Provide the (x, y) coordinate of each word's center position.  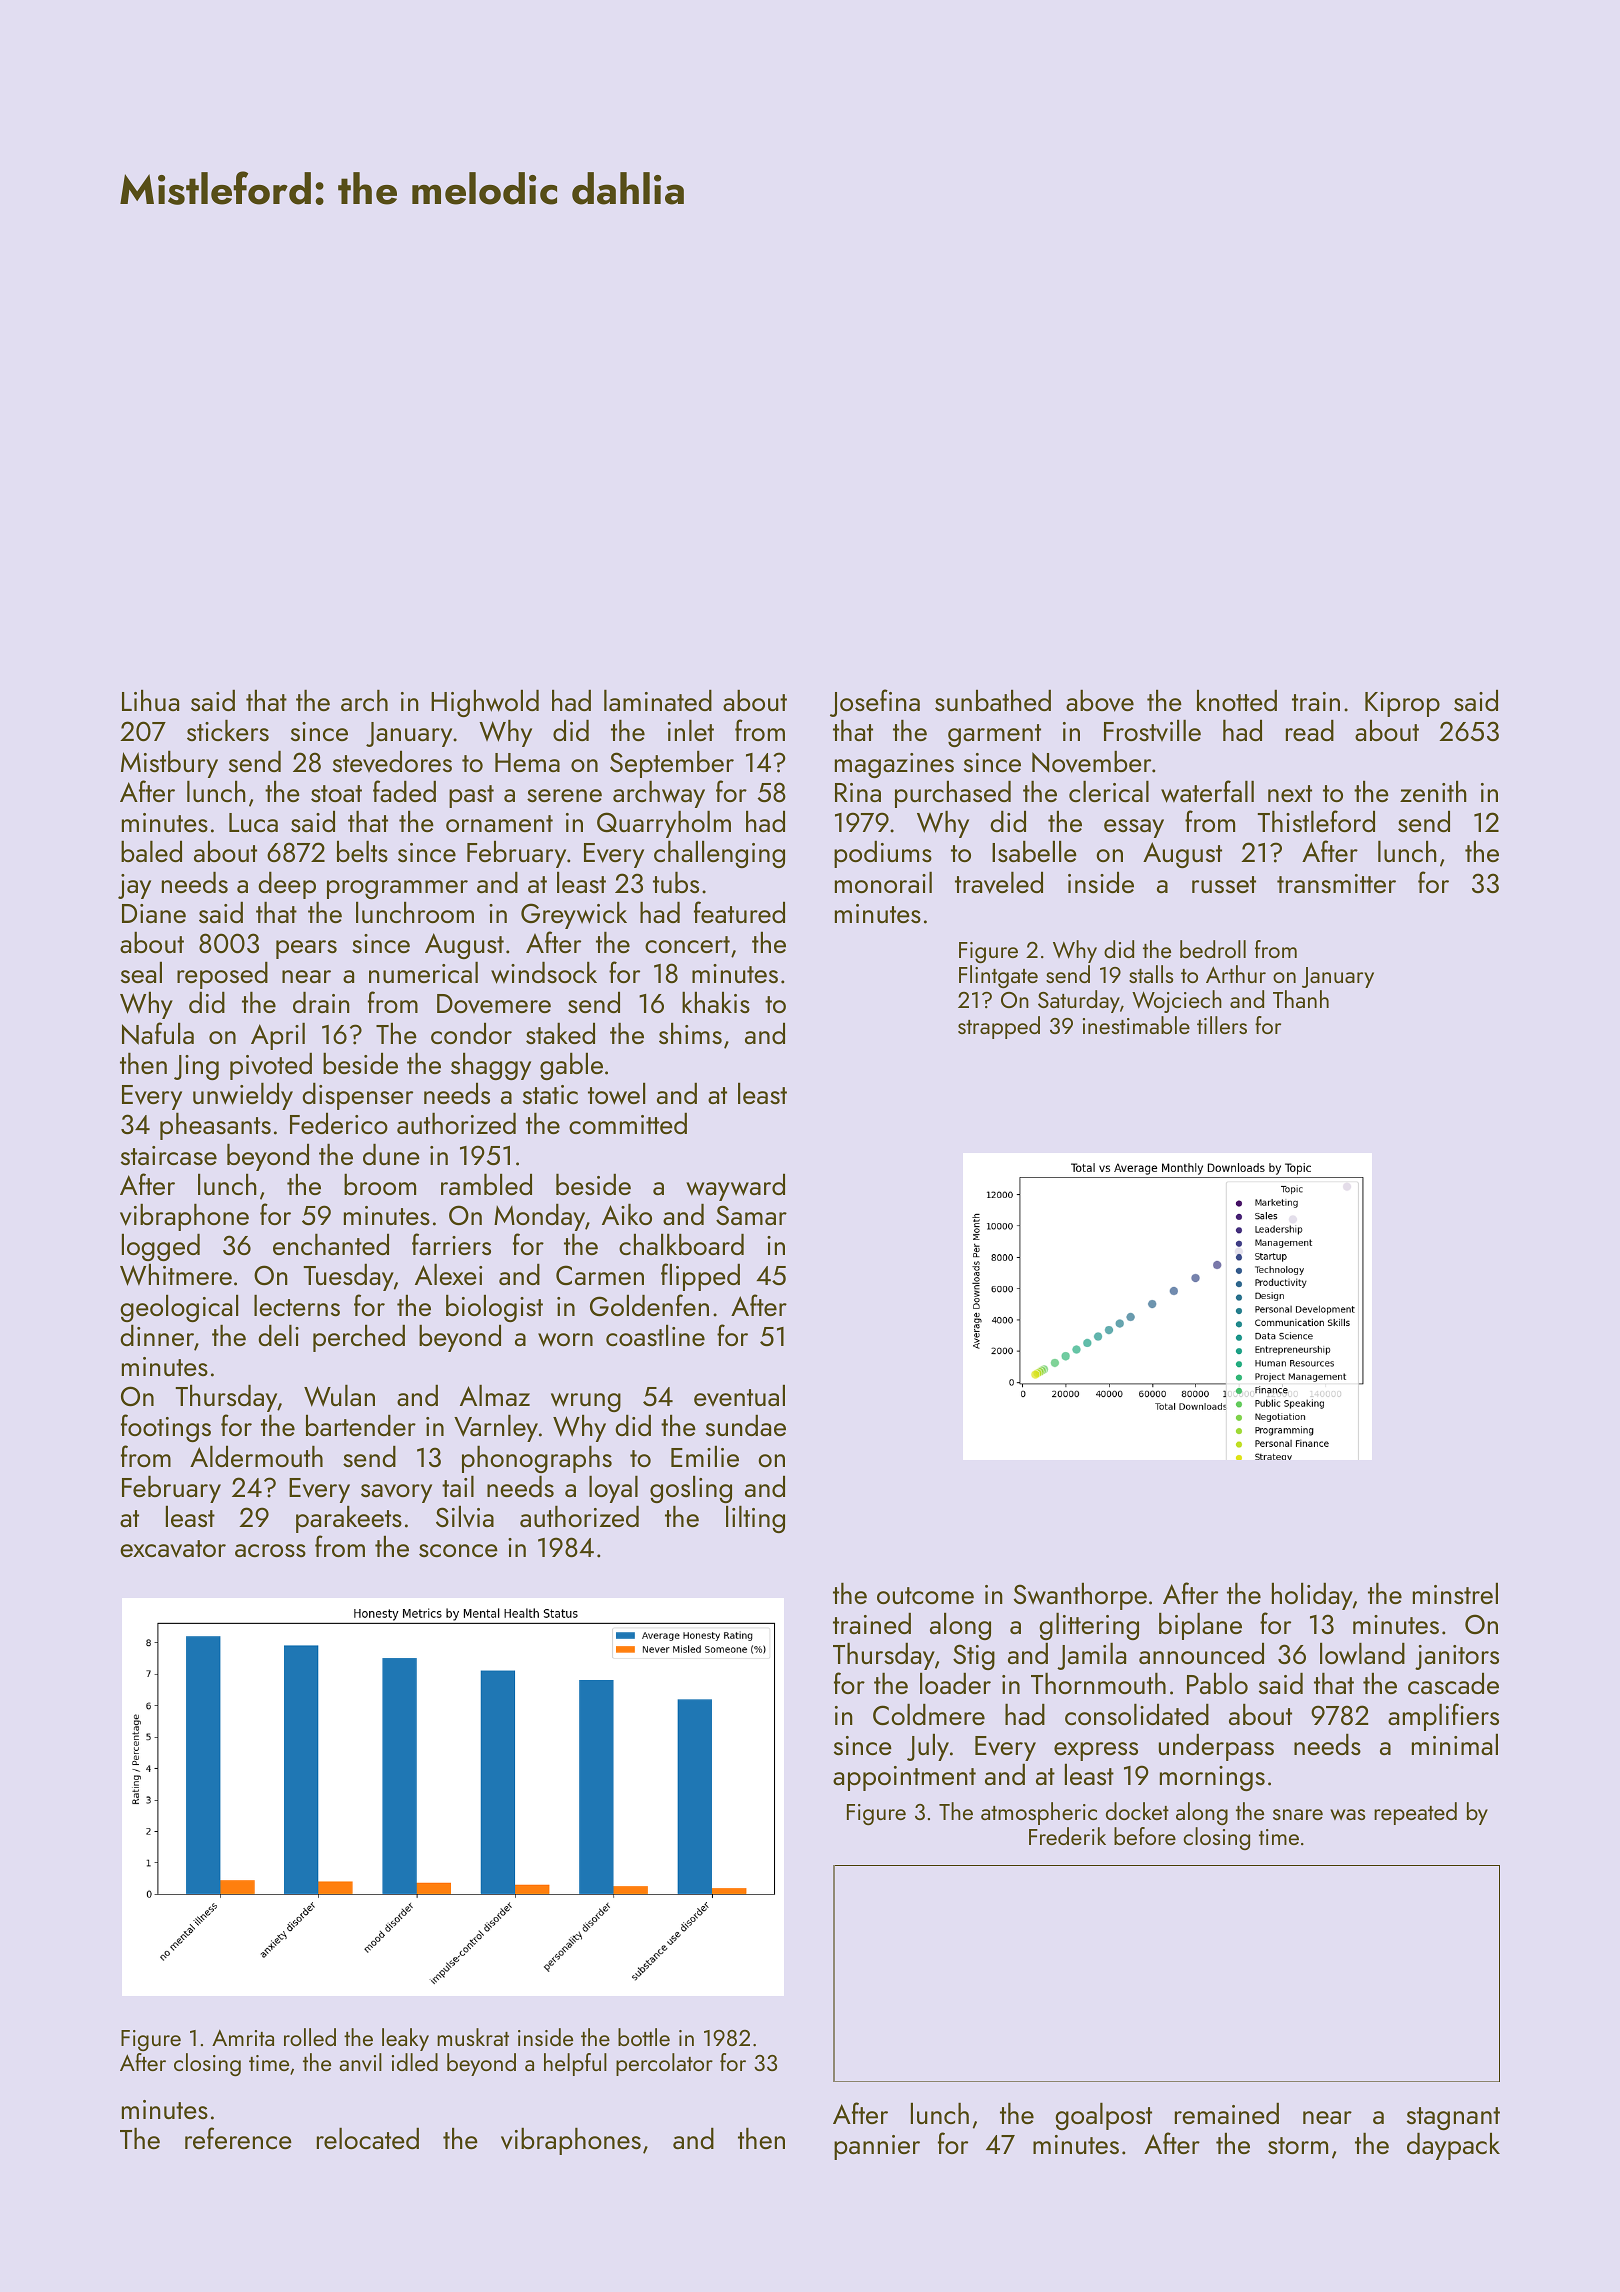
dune (391, 1154)
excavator (173, 1549)
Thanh (1301, 999)
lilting (755, 1519)
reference (238, 2138)
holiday (1312, 1596)
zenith (1433, 791)
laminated (658, 700)
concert (687, 944)
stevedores (392, 761)
